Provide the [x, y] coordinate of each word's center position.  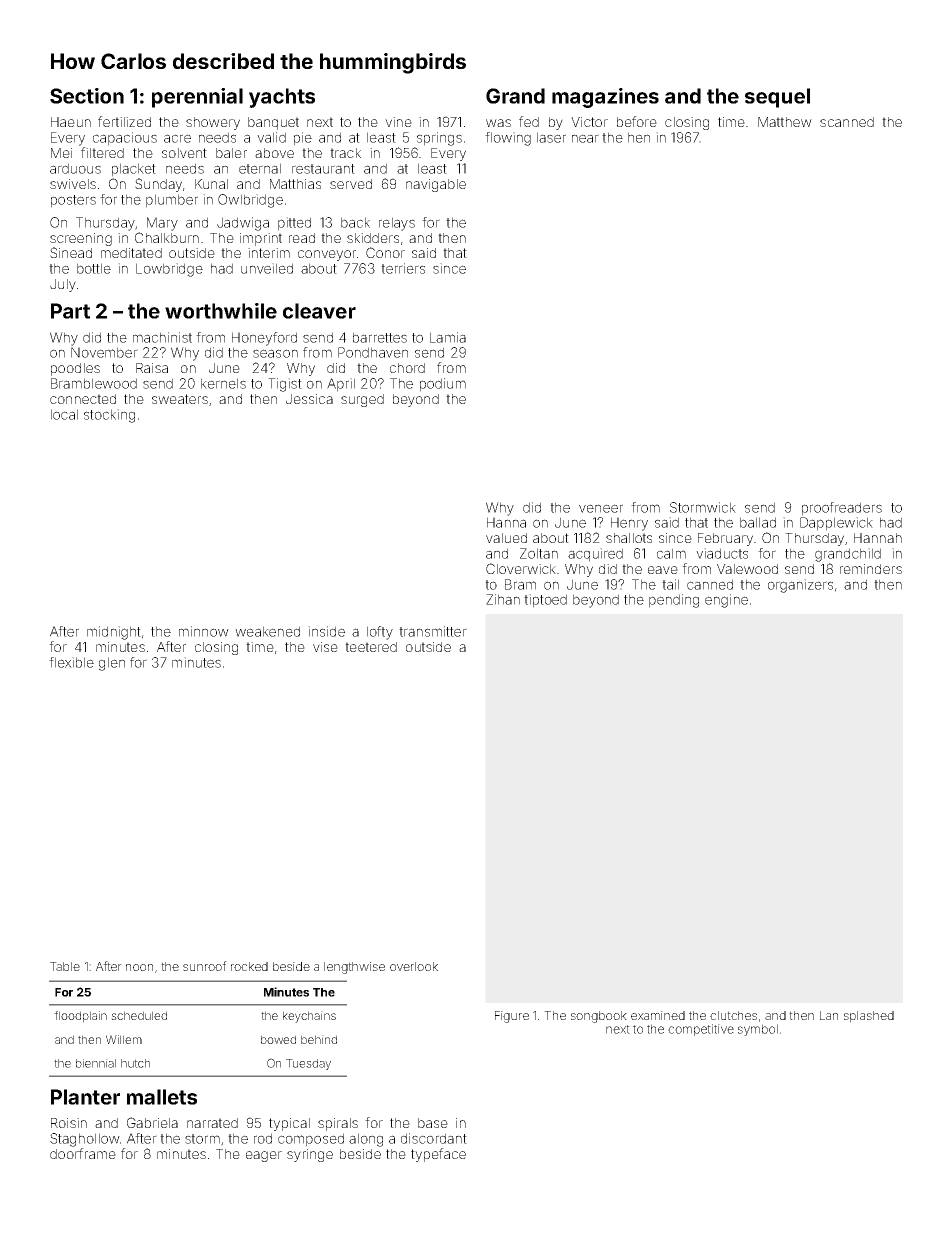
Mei [61, 153]
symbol [758, 1030]
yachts [282, 98]
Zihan [503, 599]
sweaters [180, 399]
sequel [777, 98]
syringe [310, 1155]
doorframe [83, 1153]
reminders [871, 569]
